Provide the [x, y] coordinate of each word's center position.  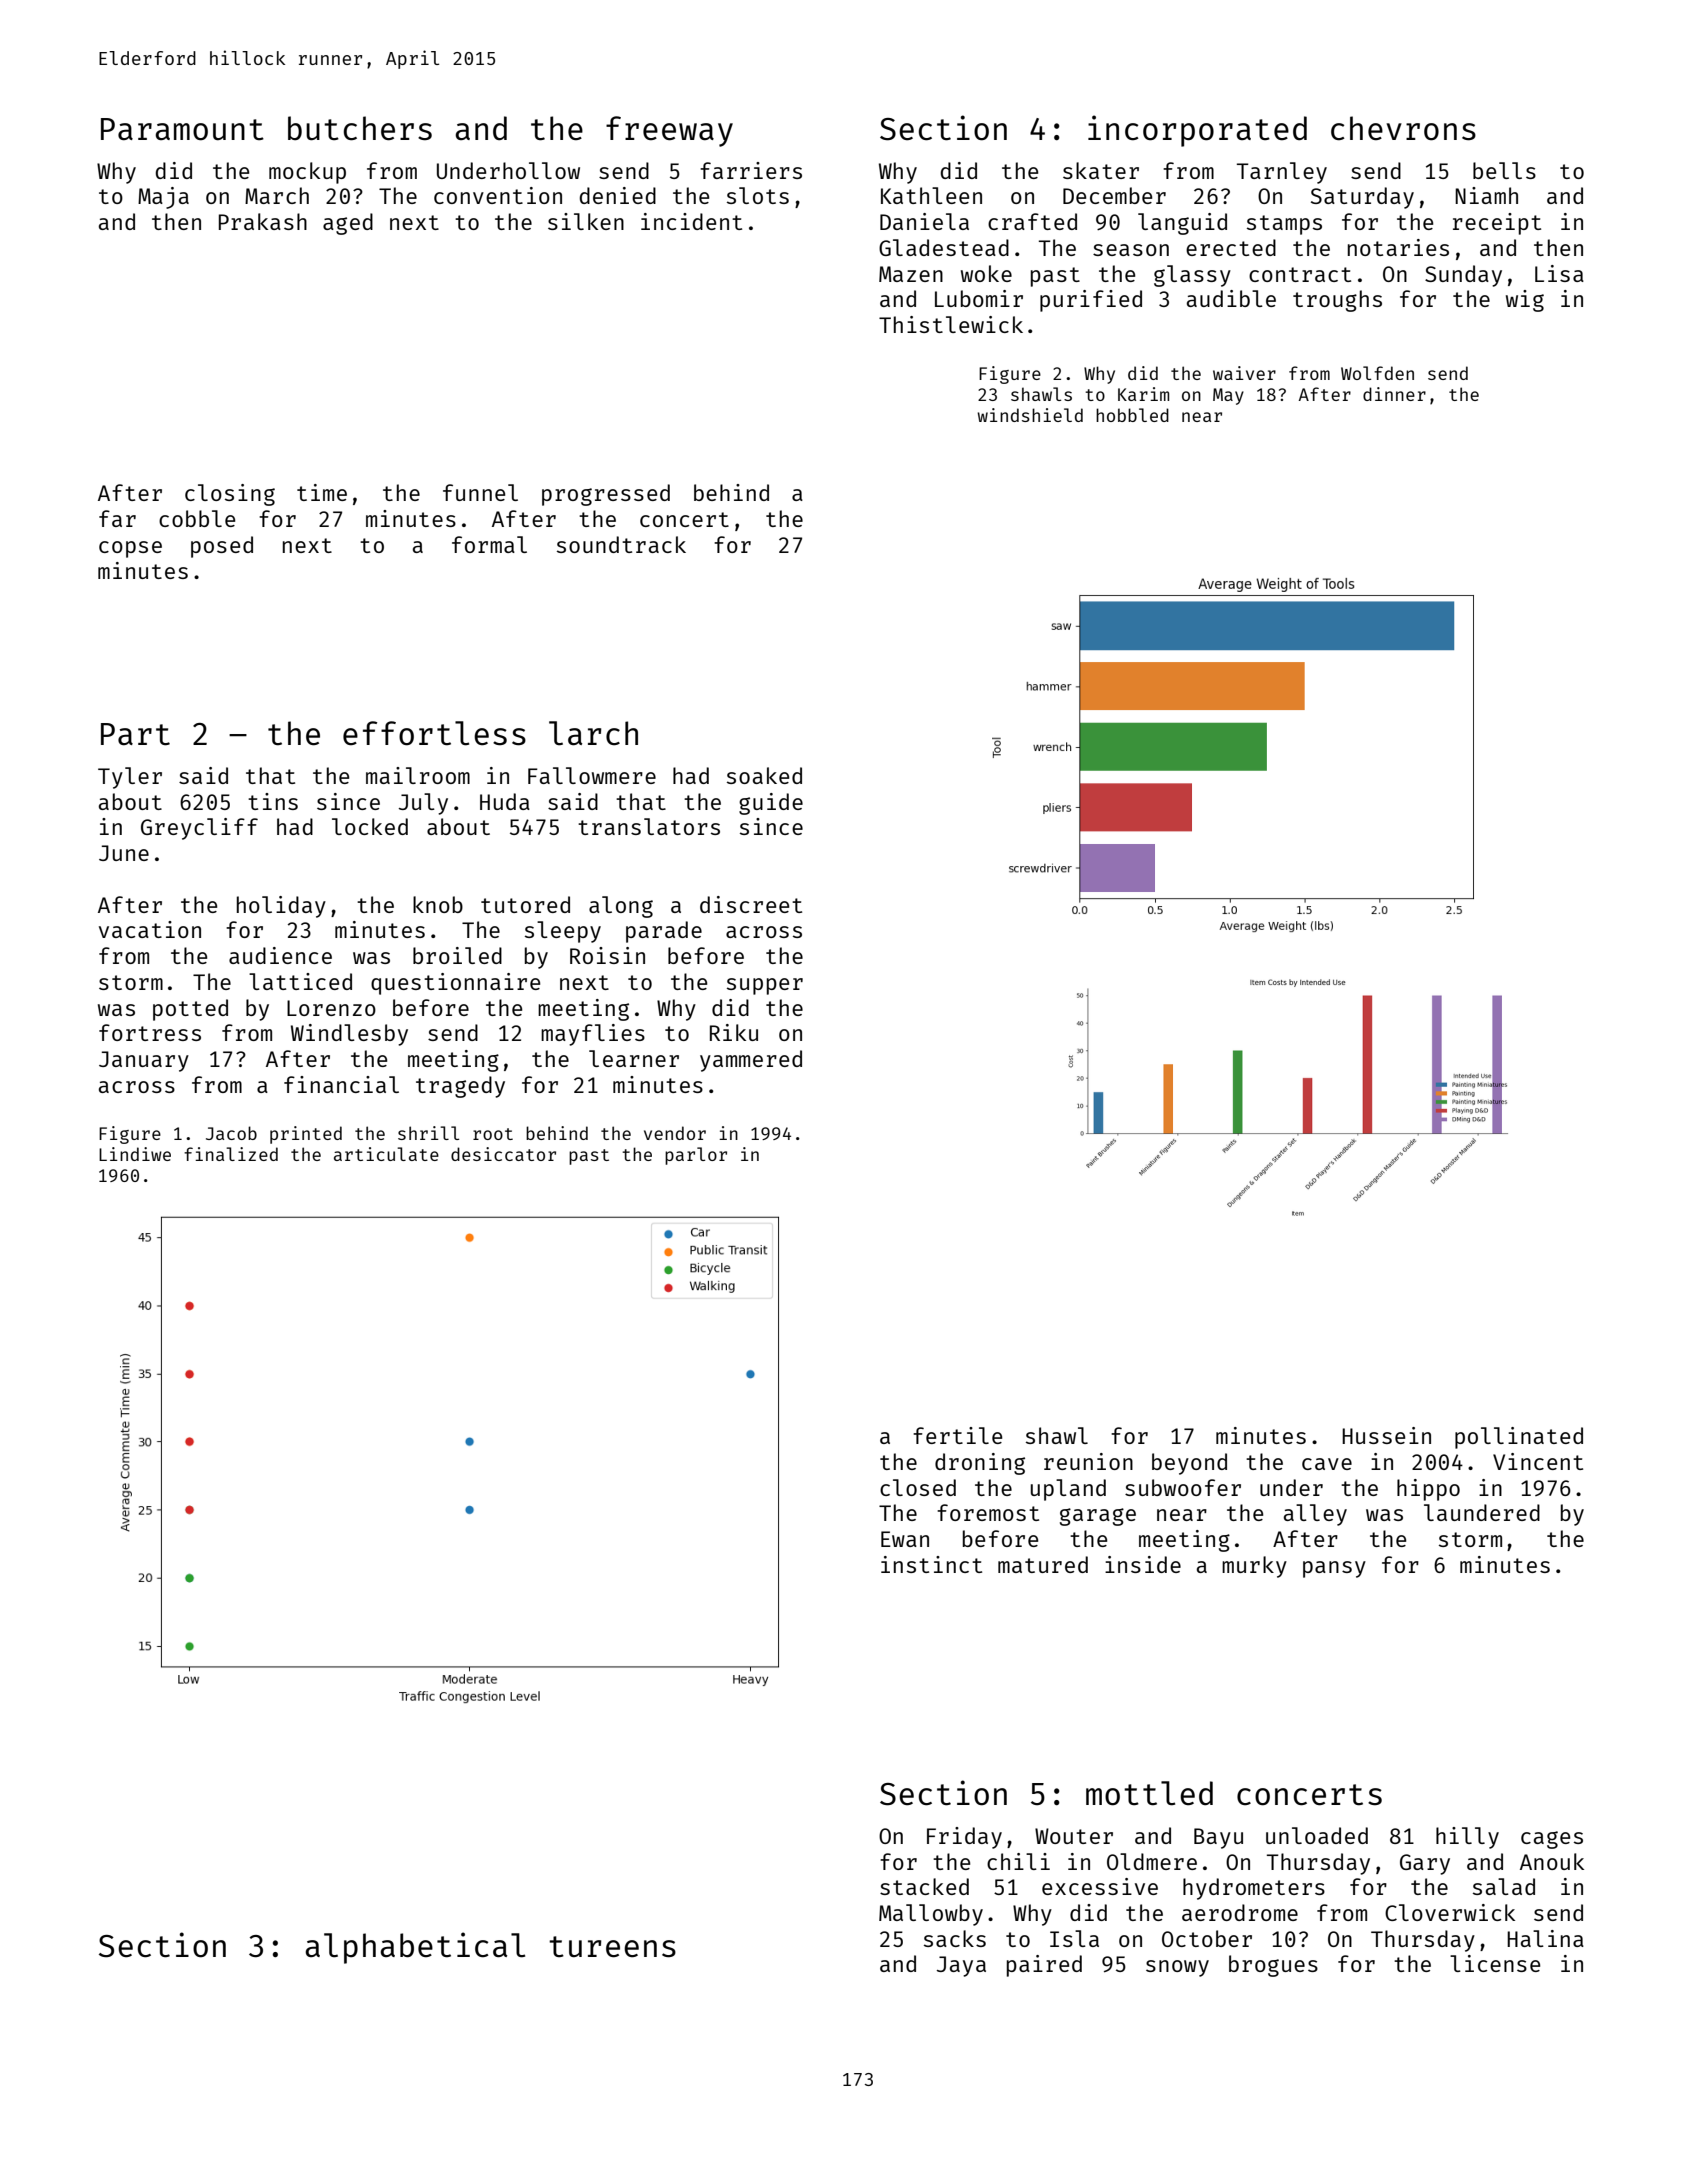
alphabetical [415, 1948]
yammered [751, 1061]
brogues [1273, 1966]
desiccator [503, 1154]
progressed [606, 495]
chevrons [1403, 128]
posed [222, 547]
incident [691, 221]
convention [498, 195]
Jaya [961, 1966]
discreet [751, 904]
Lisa [1559, 273]
